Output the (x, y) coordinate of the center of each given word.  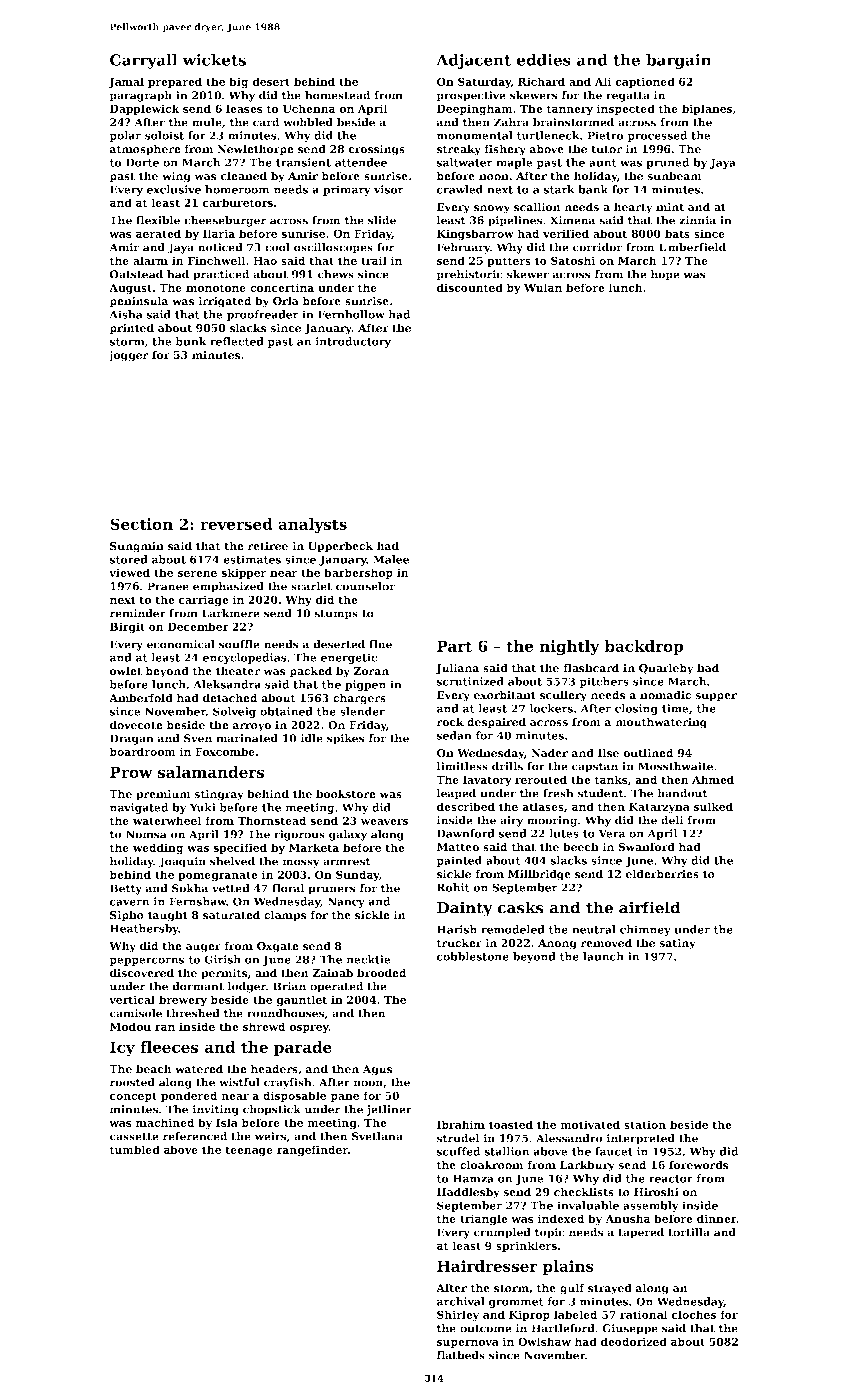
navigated (139, 808)
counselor (365, 586)
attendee (361, 162)
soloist (164, 135)
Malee (391, 559)
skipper (244, 573)
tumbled (135, 1149)
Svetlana (377, 1136)
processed (657, 136)
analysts (312, 525)
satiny (678, 944)
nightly (570, 647)
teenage (249, 1151)
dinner (717, 1218)
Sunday (357, 875)
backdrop (644, 647)
